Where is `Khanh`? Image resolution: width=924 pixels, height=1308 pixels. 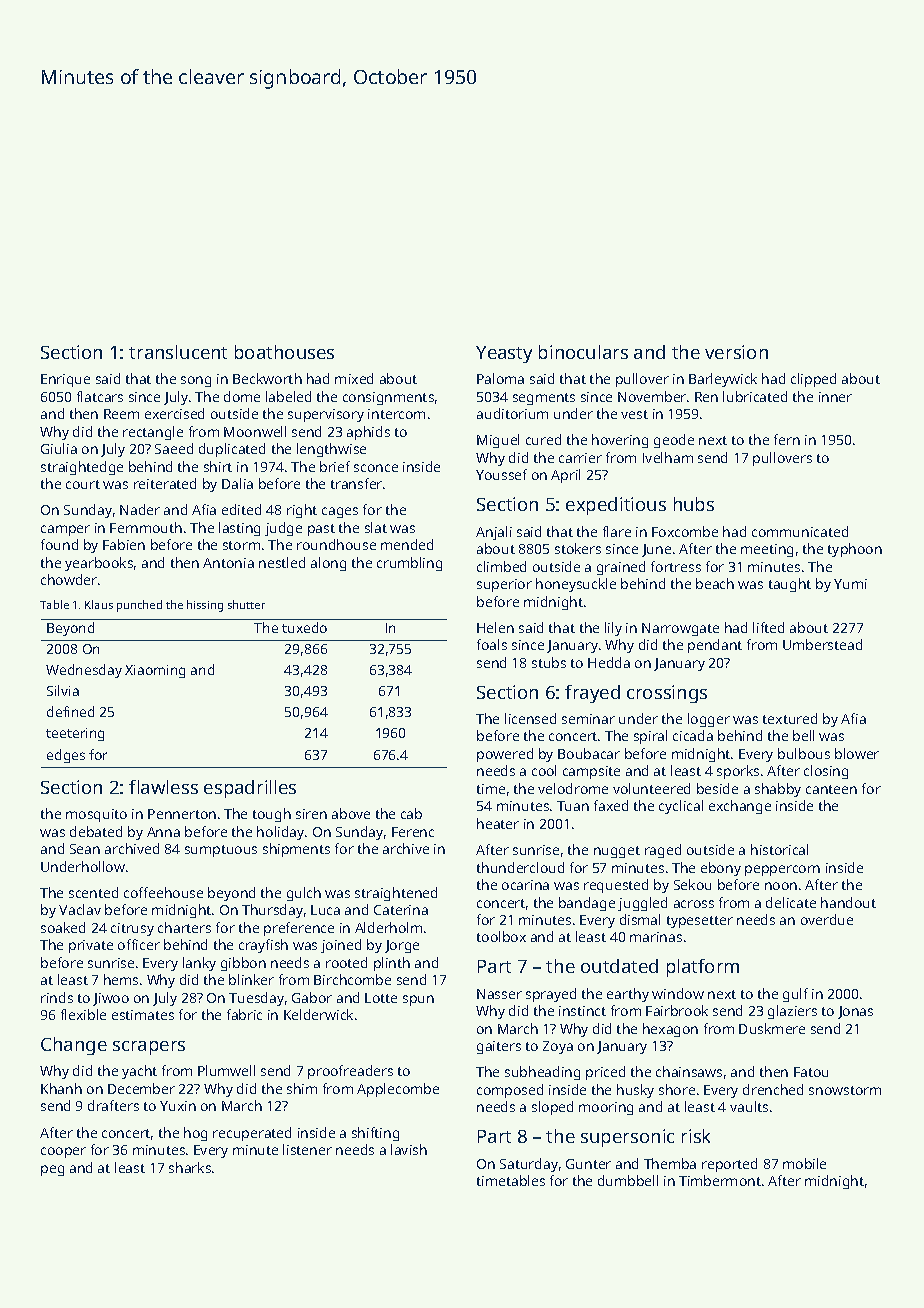 Khanh is located at coordinates (61, 1088).
